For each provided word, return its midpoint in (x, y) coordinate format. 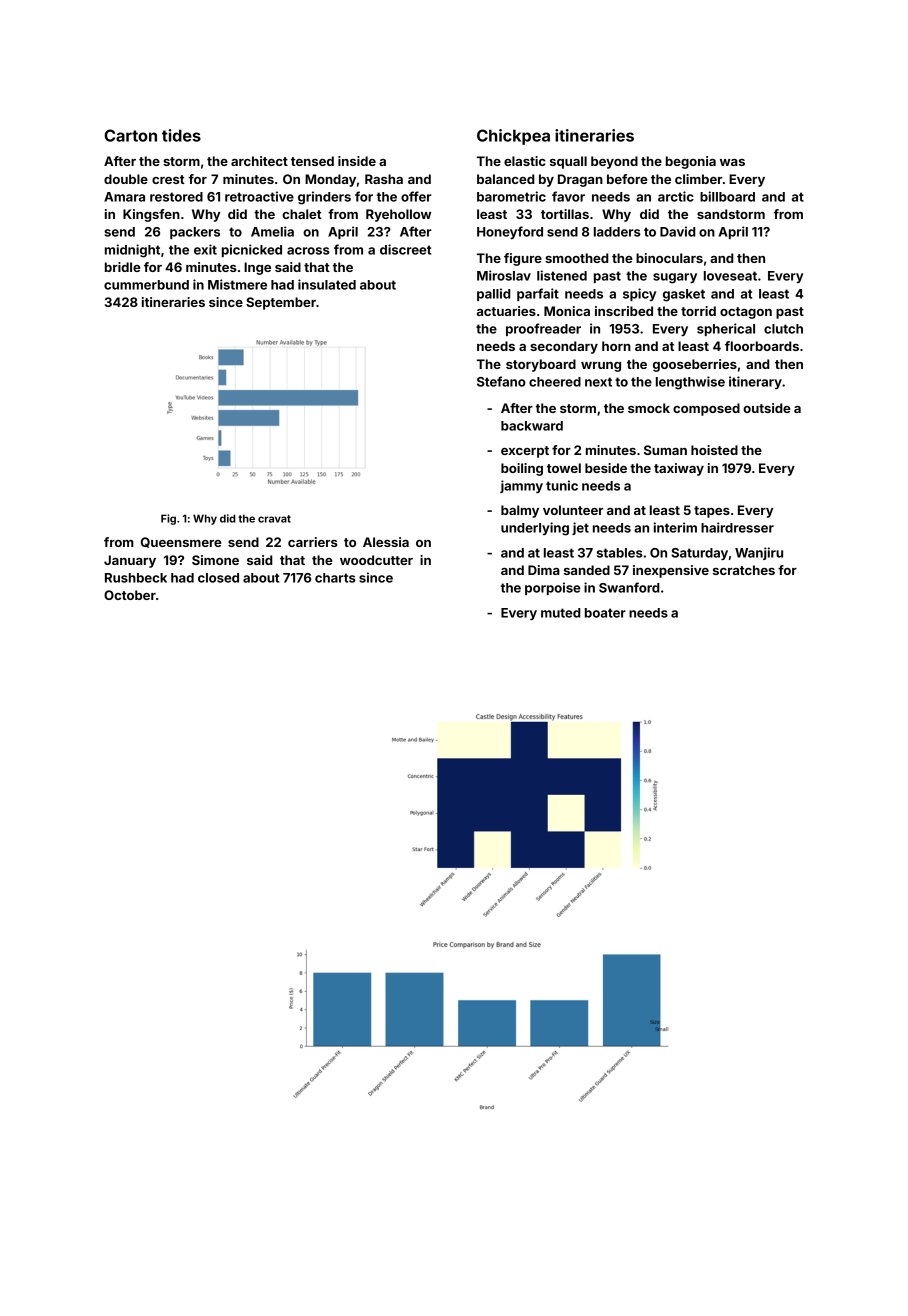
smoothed (577, 258)
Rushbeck (136, 578)
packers (195, 233)
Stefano (501, 381)
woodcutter (376, 560)
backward (532, 426)
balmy (520, 511)
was (732, 162)
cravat (274, 519)
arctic (676, 196)
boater (605, 613)
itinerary (755, 382)
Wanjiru (759, 553)
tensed (312, 161)
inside (357, 161)
